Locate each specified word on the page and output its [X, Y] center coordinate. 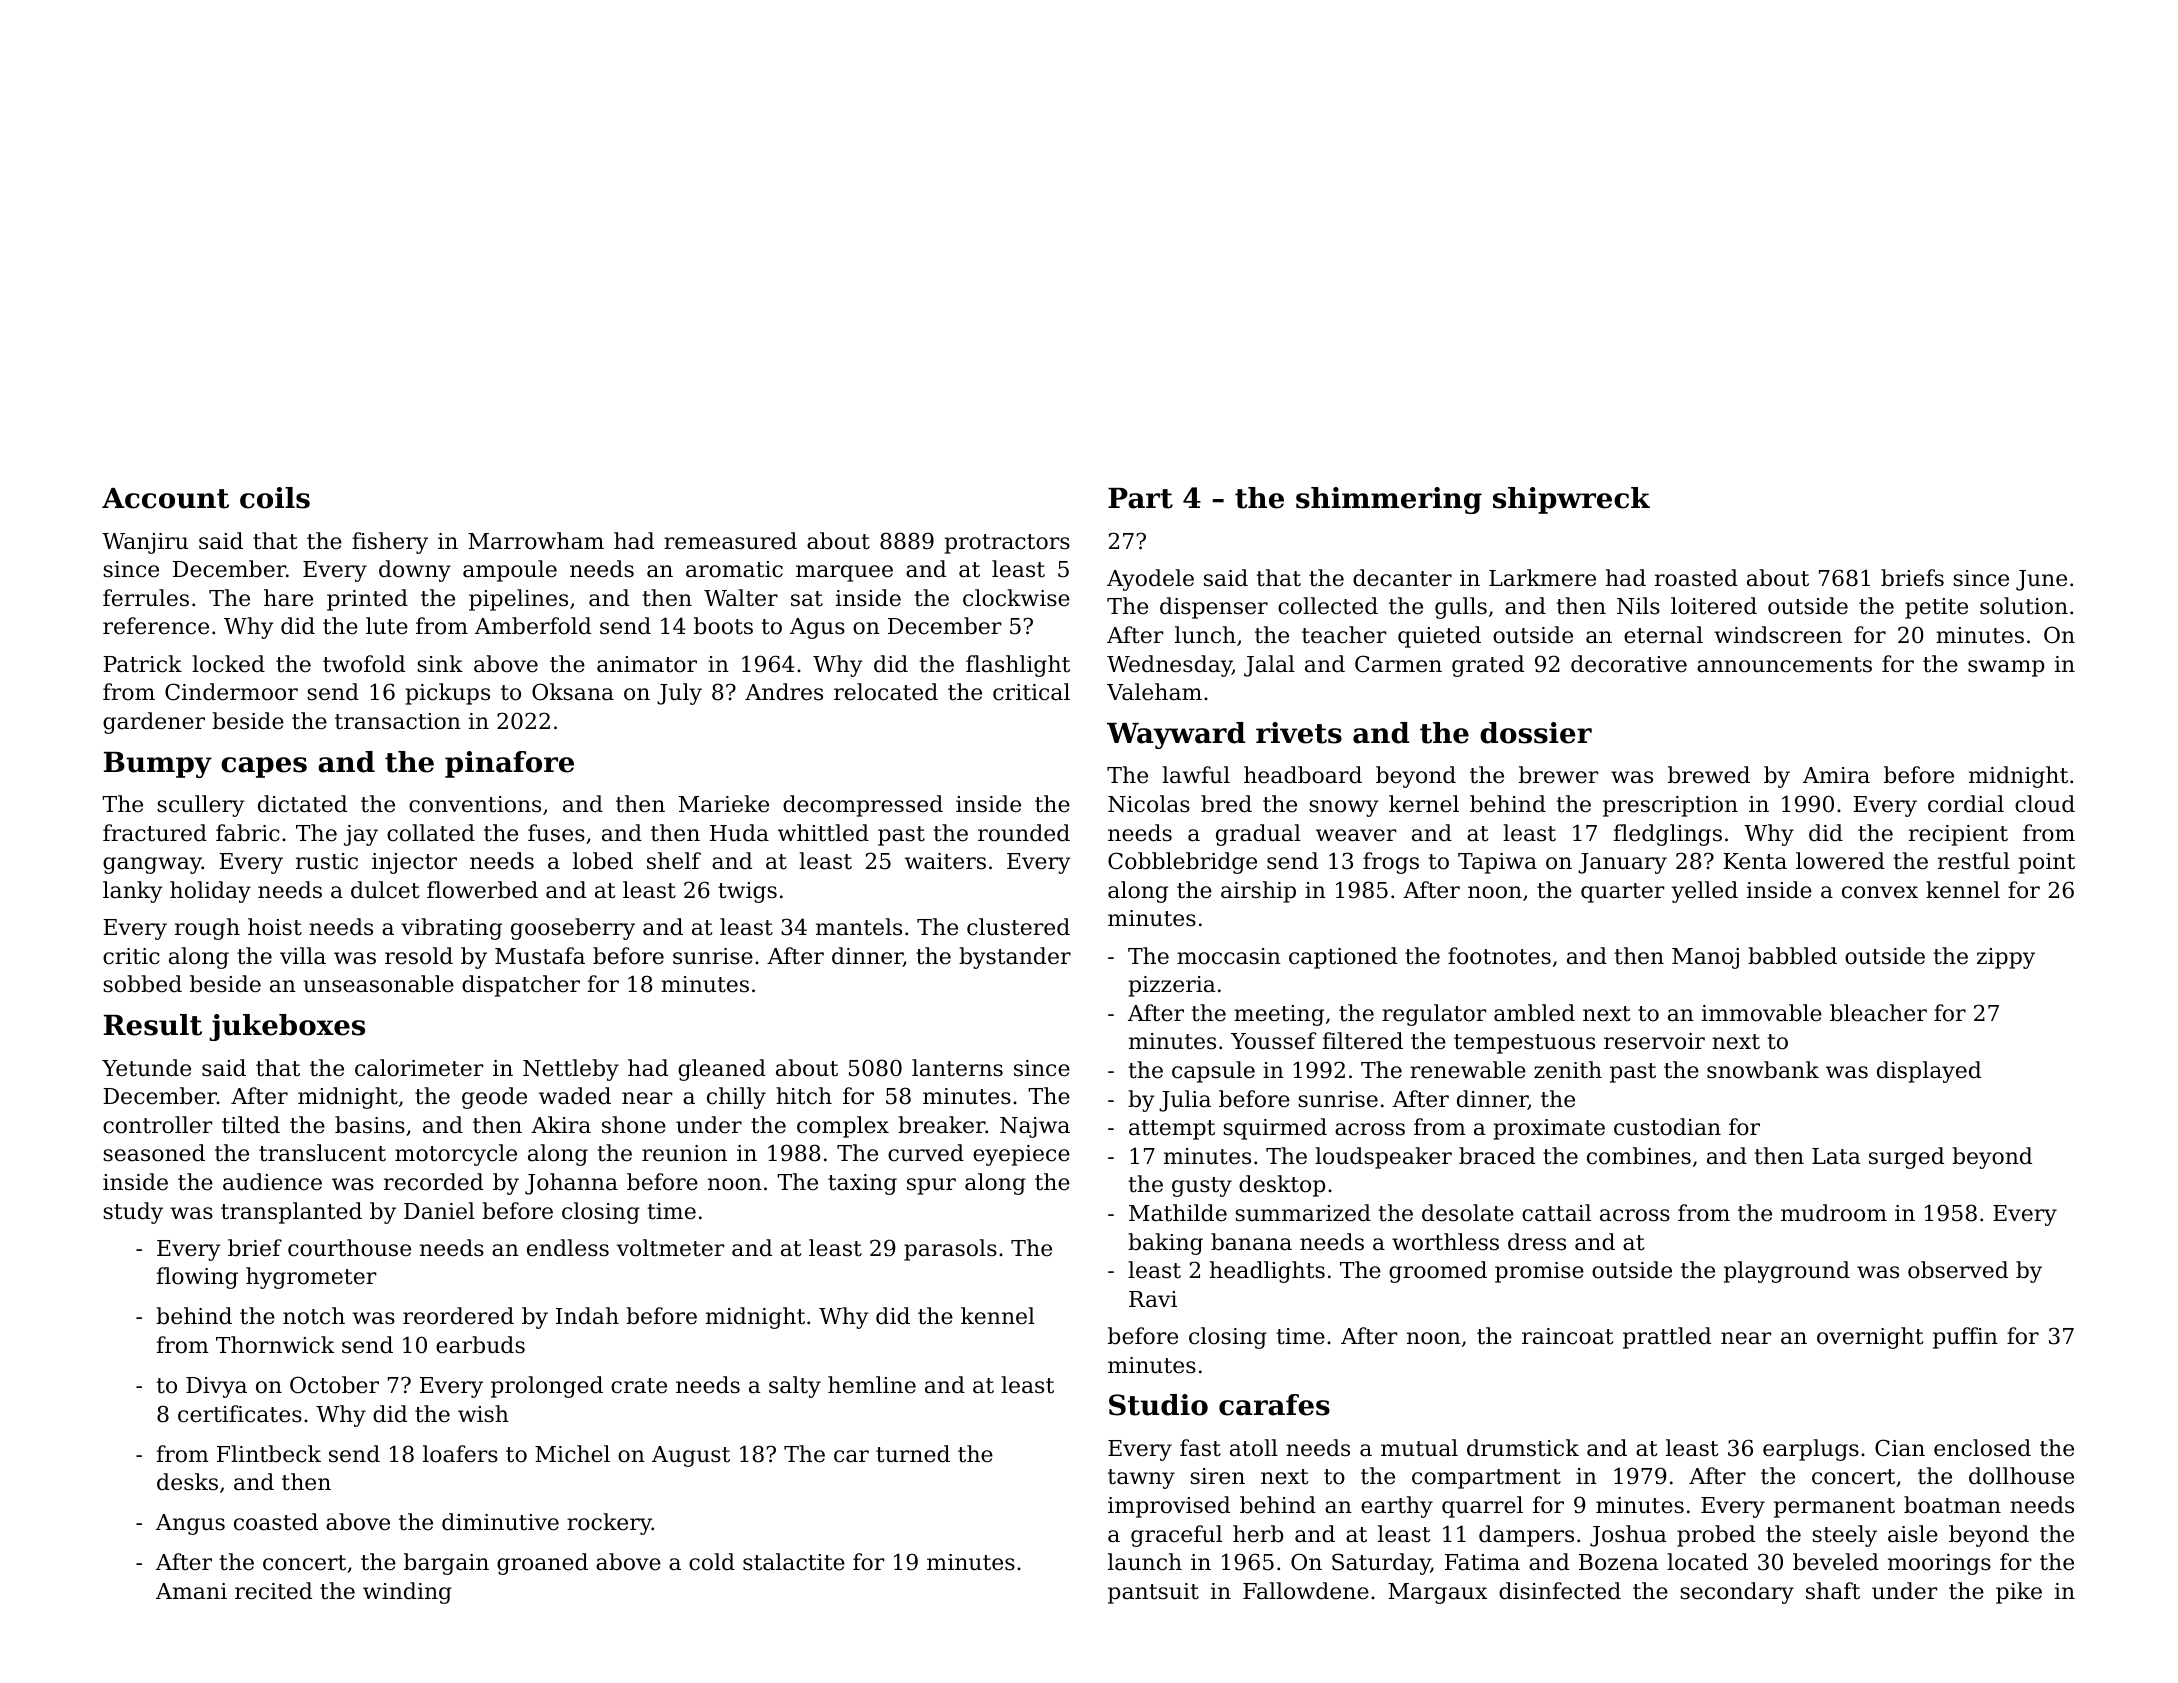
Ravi [1153, 1299]
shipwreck [1571, 500]
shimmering [1389, 500]
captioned [1343, 958]
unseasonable [378, 984]
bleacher [1878, 1013]
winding [407, 1593]
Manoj [1705, 958]
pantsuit [1153, 1593]
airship [1258, 892]
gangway [152, 865]
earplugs [1811, 1450]
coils [275, 498]
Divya [216, 1387]
